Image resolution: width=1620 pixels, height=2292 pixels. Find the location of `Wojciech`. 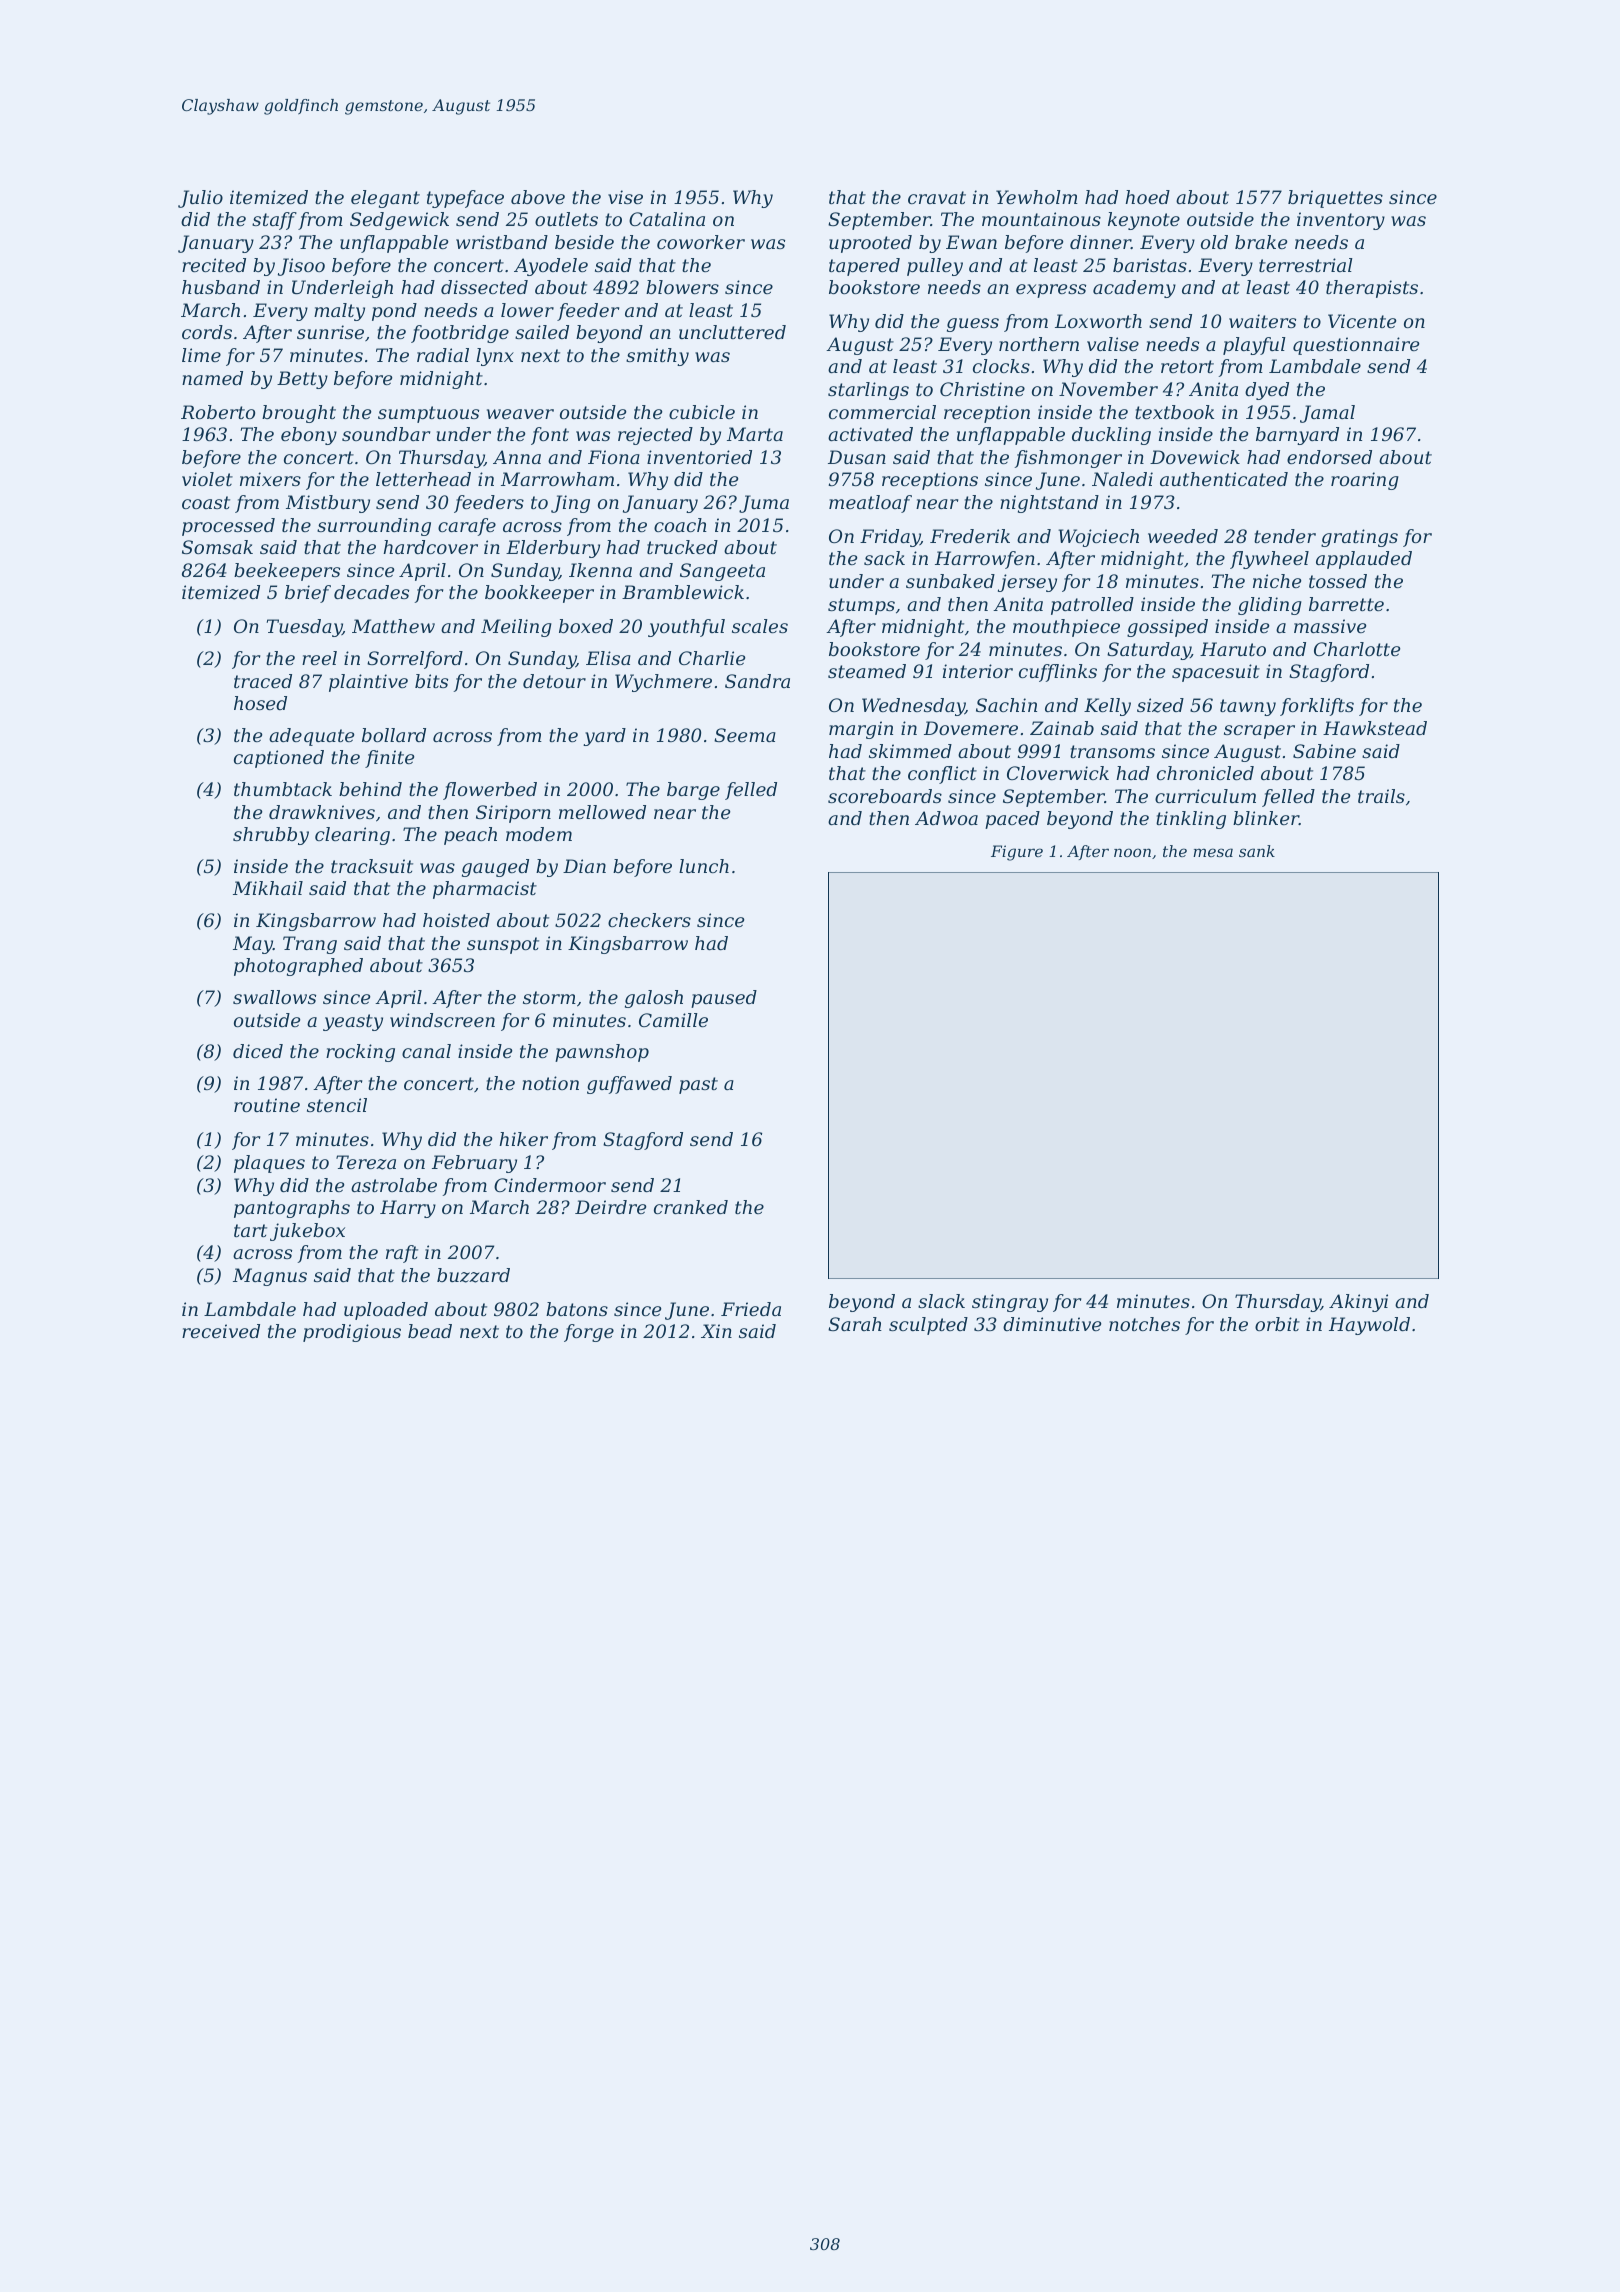

Wojciech is located at coordinates (1098, 538).
